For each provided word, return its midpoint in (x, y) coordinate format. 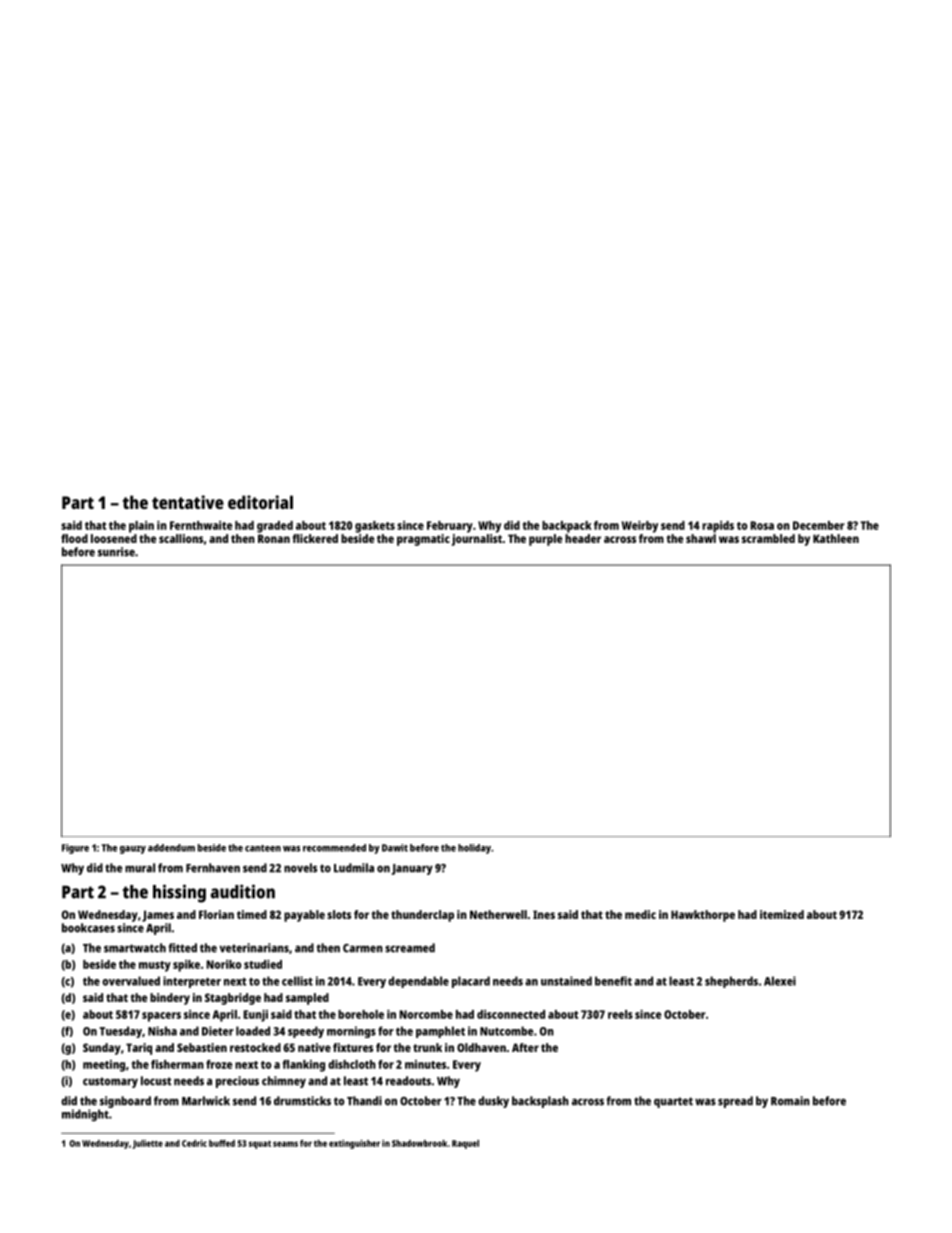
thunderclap (422, 916)
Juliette (148, 1144)
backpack (567, 527)
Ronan (274, 538)
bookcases (88, 928)
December (818, 525)
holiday (474, 849)
